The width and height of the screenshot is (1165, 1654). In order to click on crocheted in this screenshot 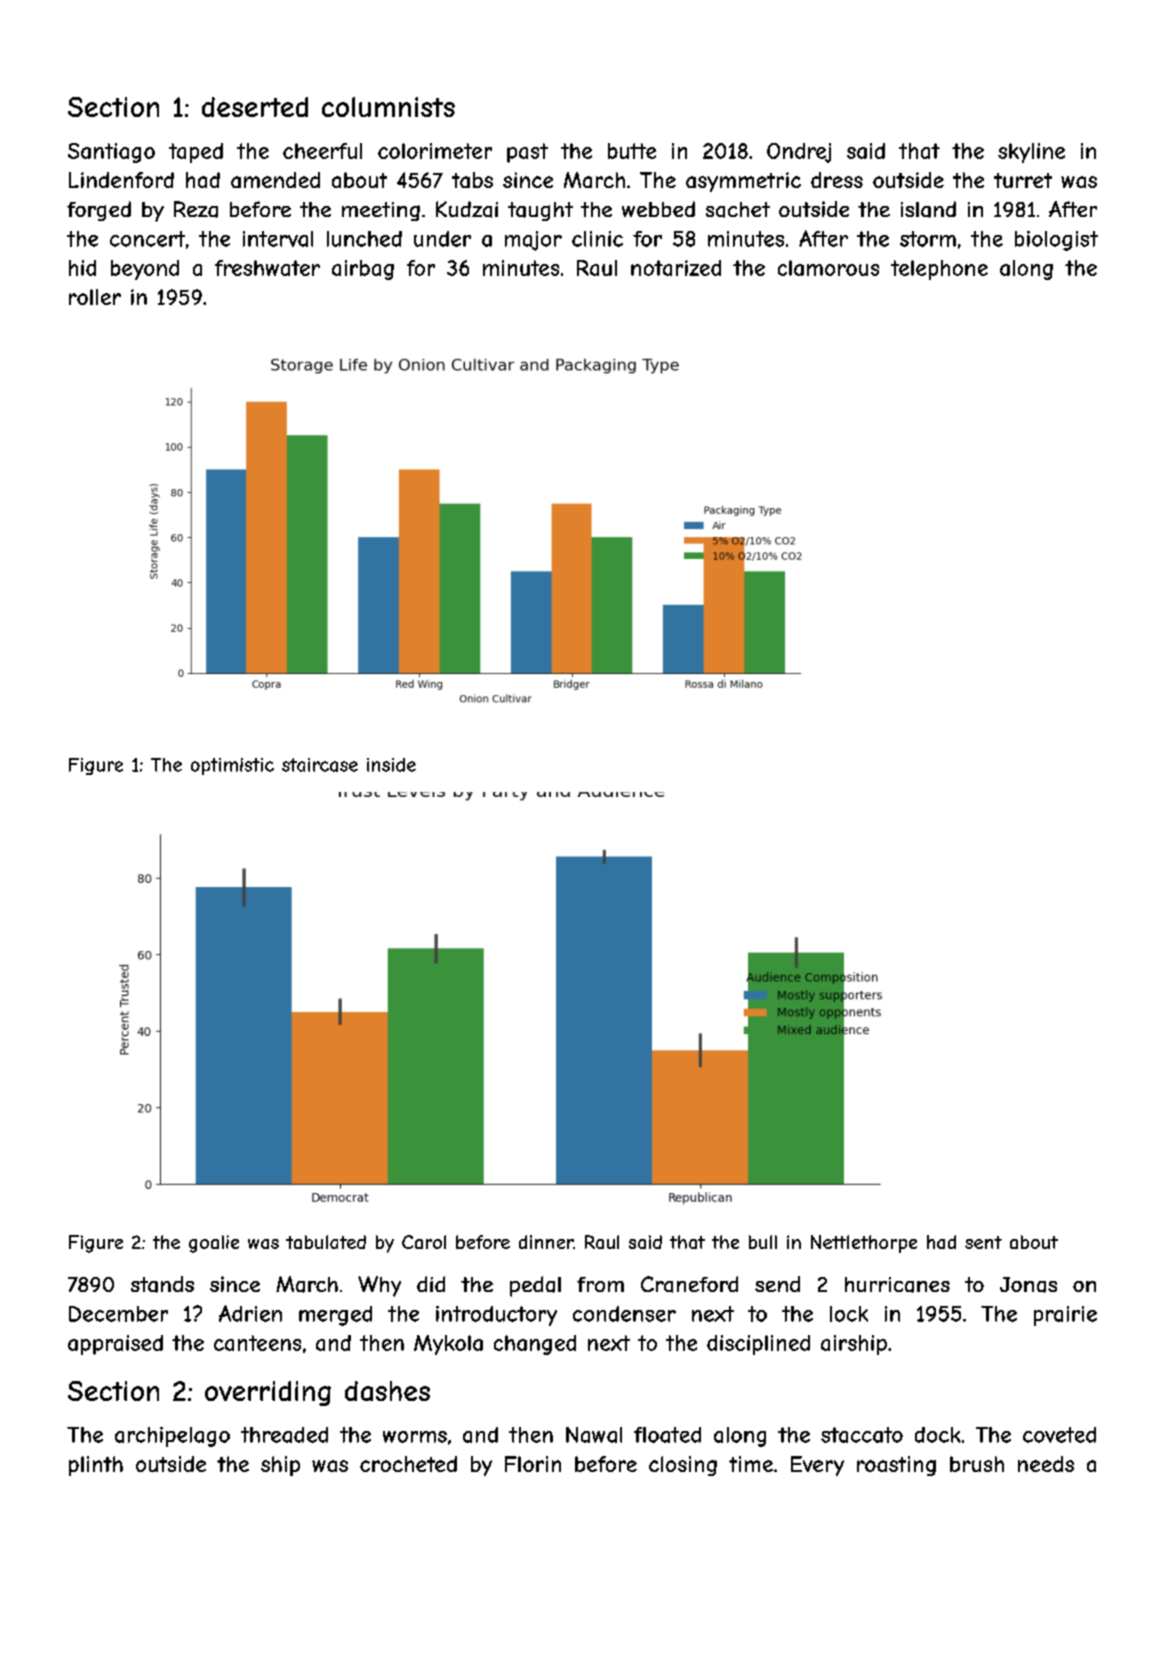, I will do `click(408, 1464)`.
